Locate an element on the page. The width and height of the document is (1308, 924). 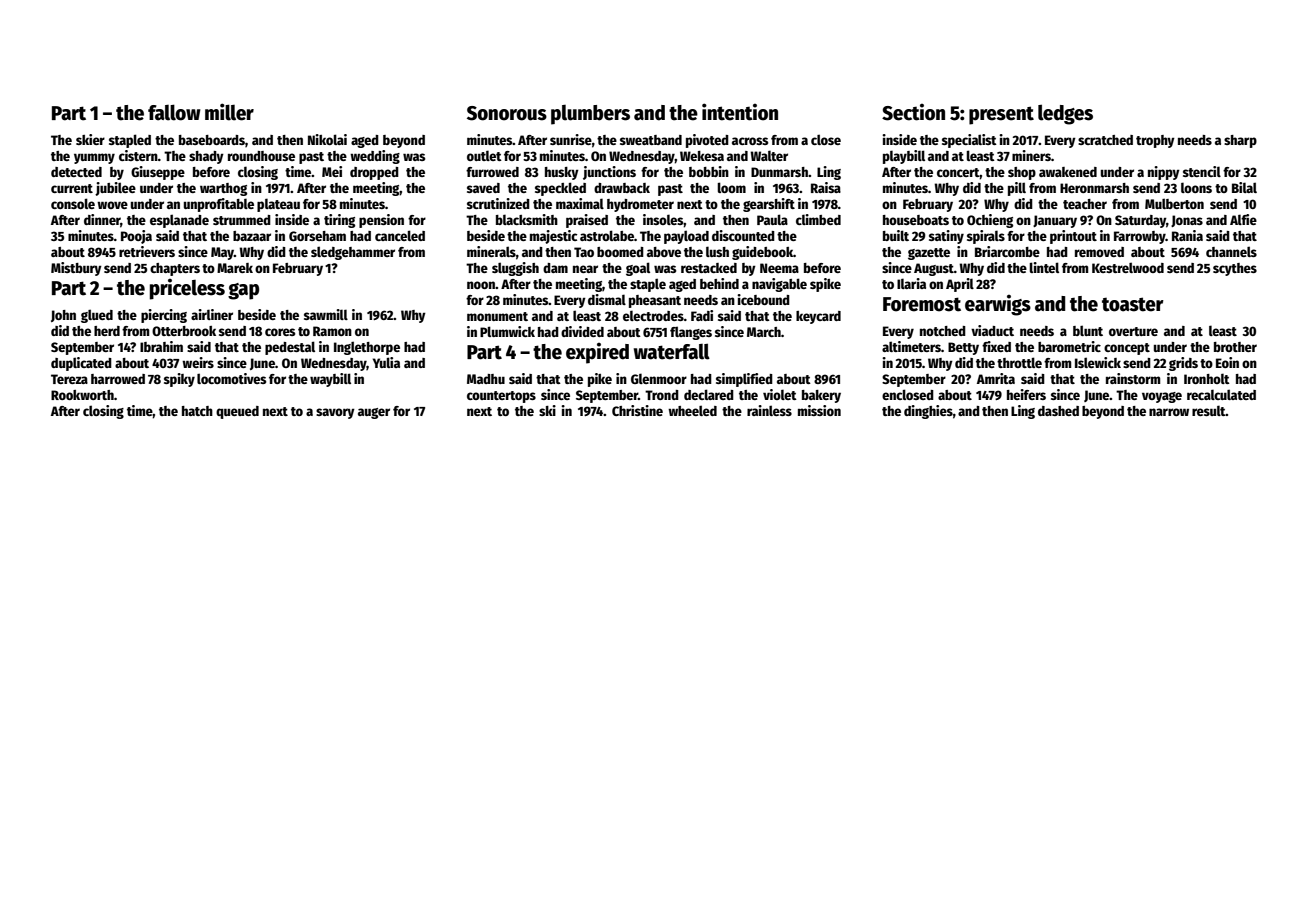
miller is located at coordinates (229, 112).
